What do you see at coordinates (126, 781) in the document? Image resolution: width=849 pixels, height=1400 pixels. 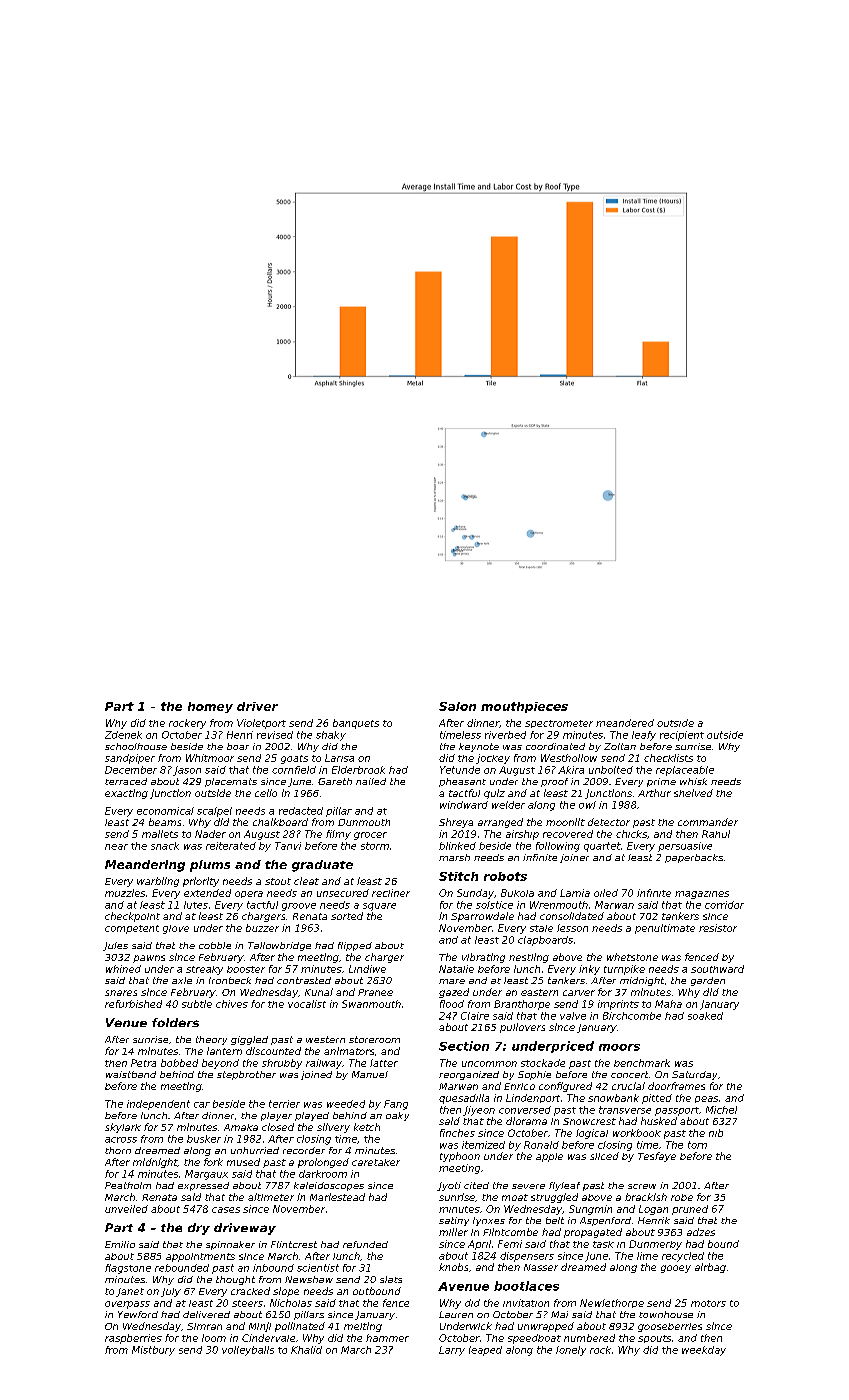 I see `terraced` at bounding box center [126, 781].
